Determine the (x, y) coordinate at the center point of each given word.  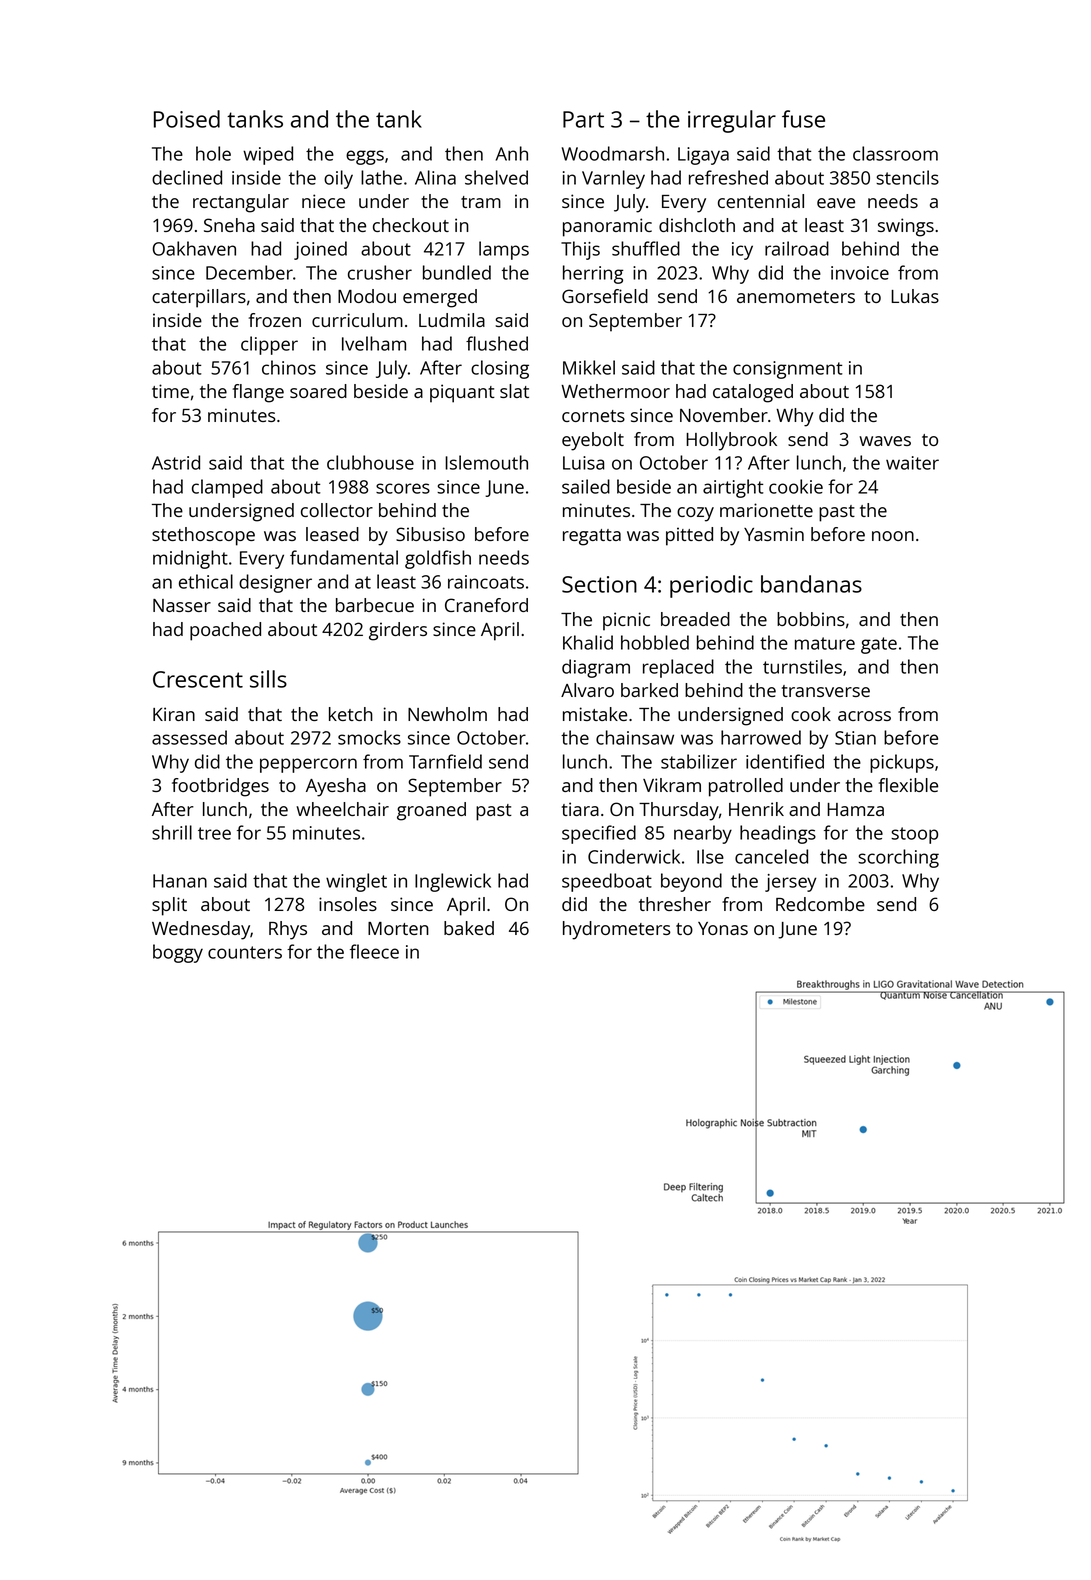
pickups (902, 763)
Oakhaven (194, 248)
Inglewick (453, 882)
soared (318, 391)
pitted (689, 536)
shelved (496, 177)
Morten (398, 928)
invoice (860, 273)
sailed (586, 486)
